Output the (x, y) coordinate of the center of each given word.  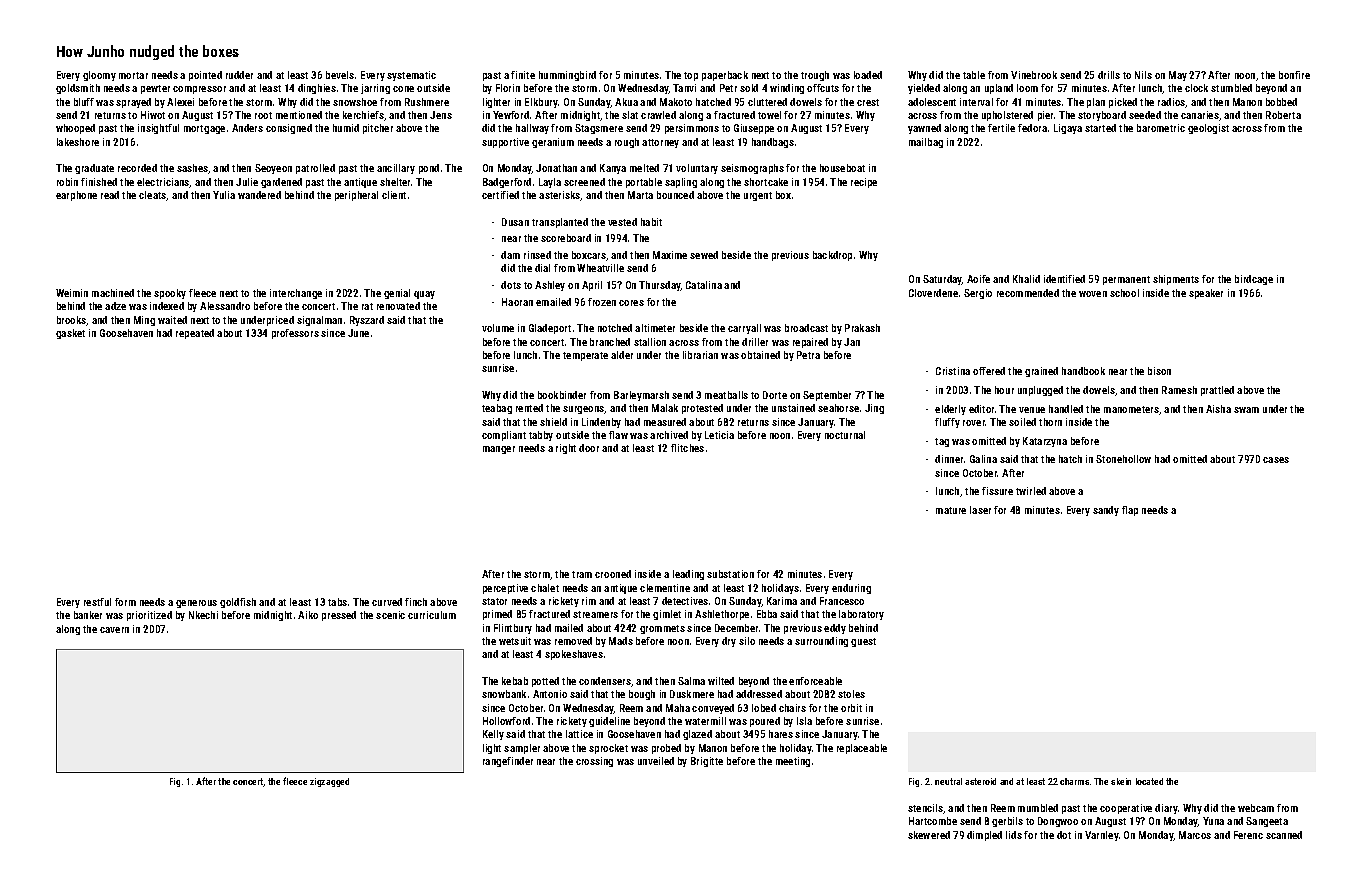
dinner (949, 459)
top (691, 76)
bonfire (1294, 75)
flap (1130, 511)
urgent (758, 196)
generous (196, 604)
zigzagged (329, 782)
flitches (687, 448)
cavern (114, 630)
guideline (609, 722)
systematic (411, 76)
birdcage (1254, 280)
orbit (851, 708)
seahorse (838, 408)
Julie (247, 182)
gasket (70, 334)
